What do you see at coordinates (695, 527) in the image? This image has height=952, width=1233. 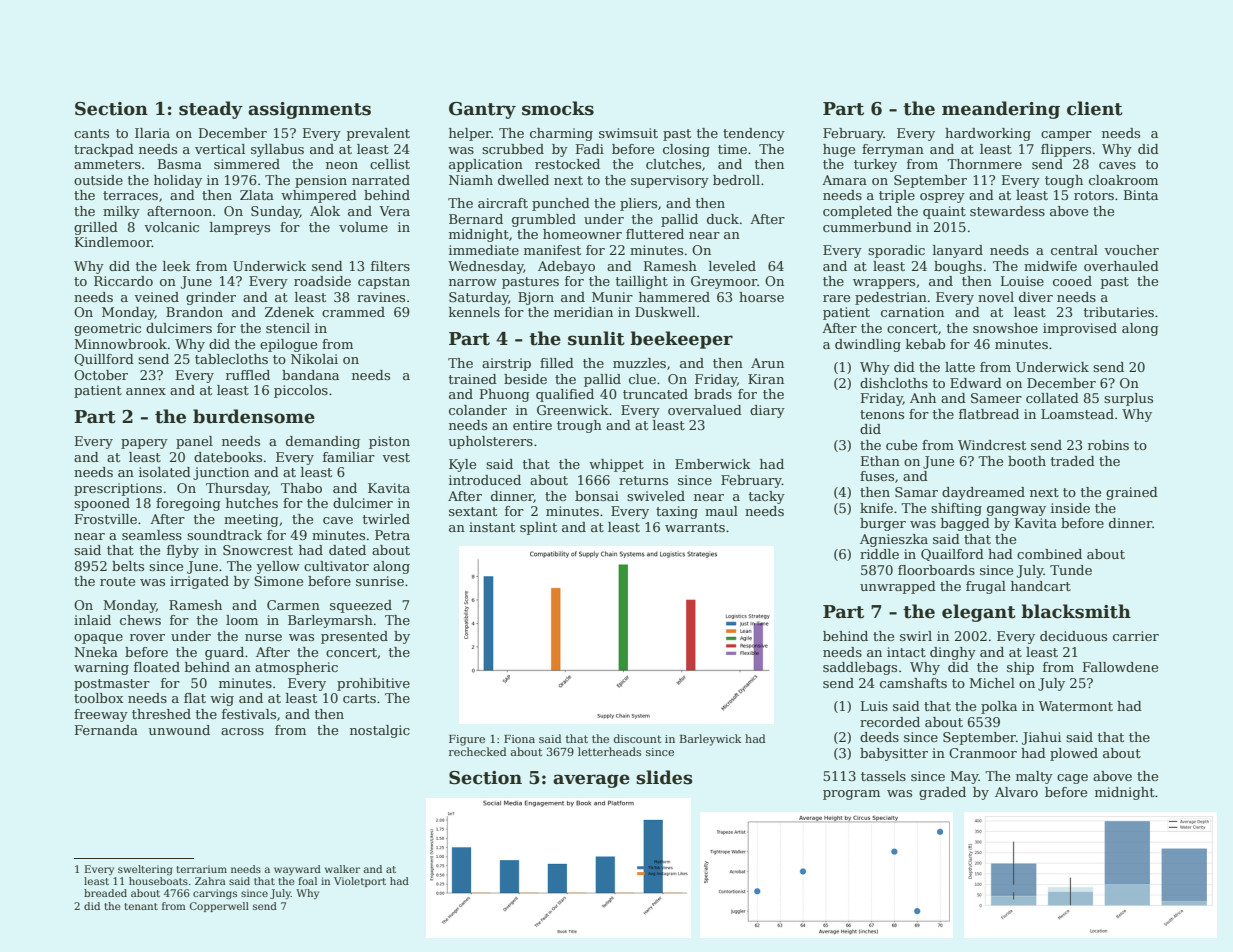 I see `warrants` at bounding box center [695, 527].
